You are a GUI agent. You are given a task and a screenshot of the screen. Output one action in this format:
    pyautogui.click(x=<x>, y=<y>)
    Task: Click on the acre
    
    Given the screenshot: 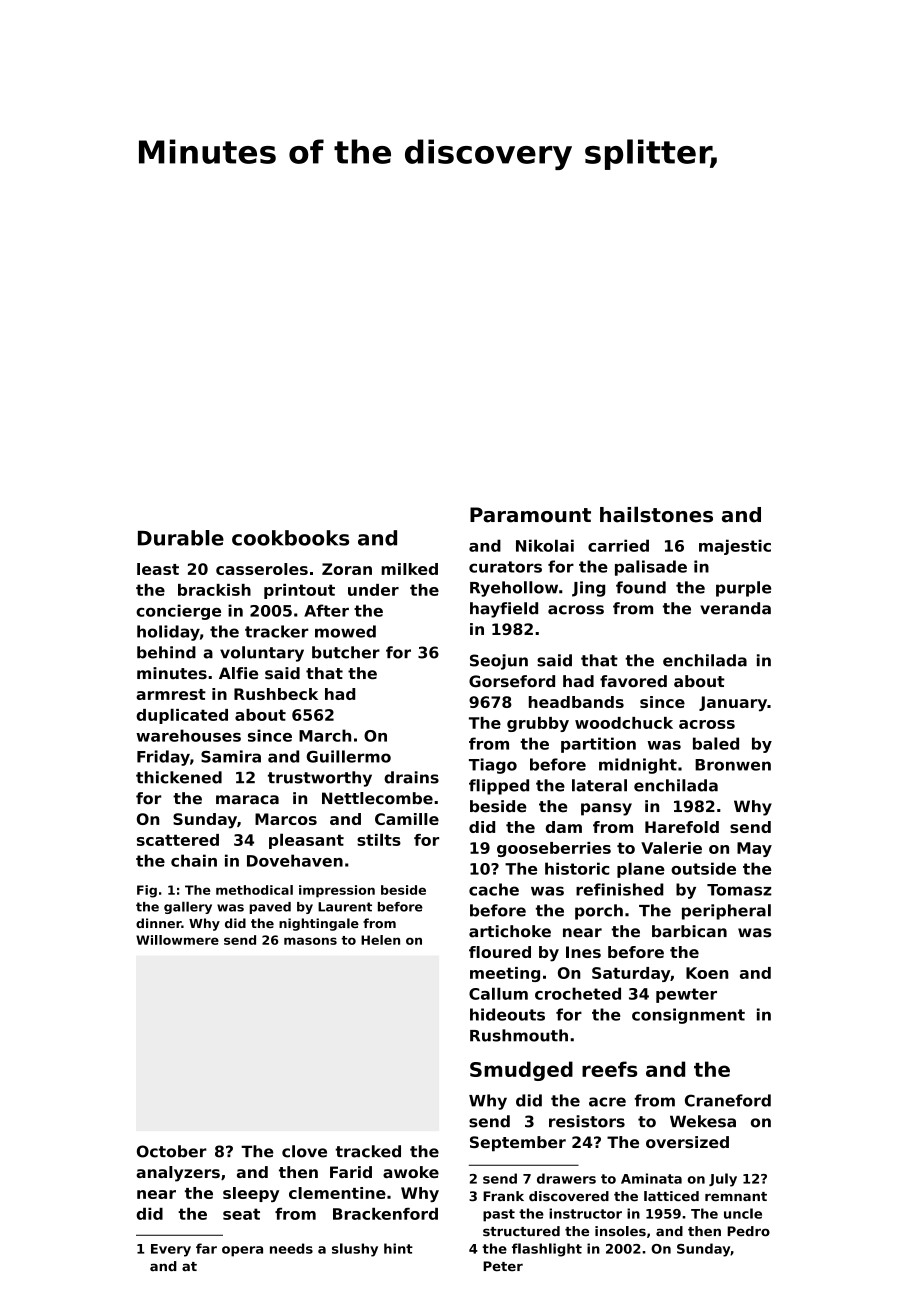 What is the action you would take?
    pyautogui.click(x=607, y=1102)
